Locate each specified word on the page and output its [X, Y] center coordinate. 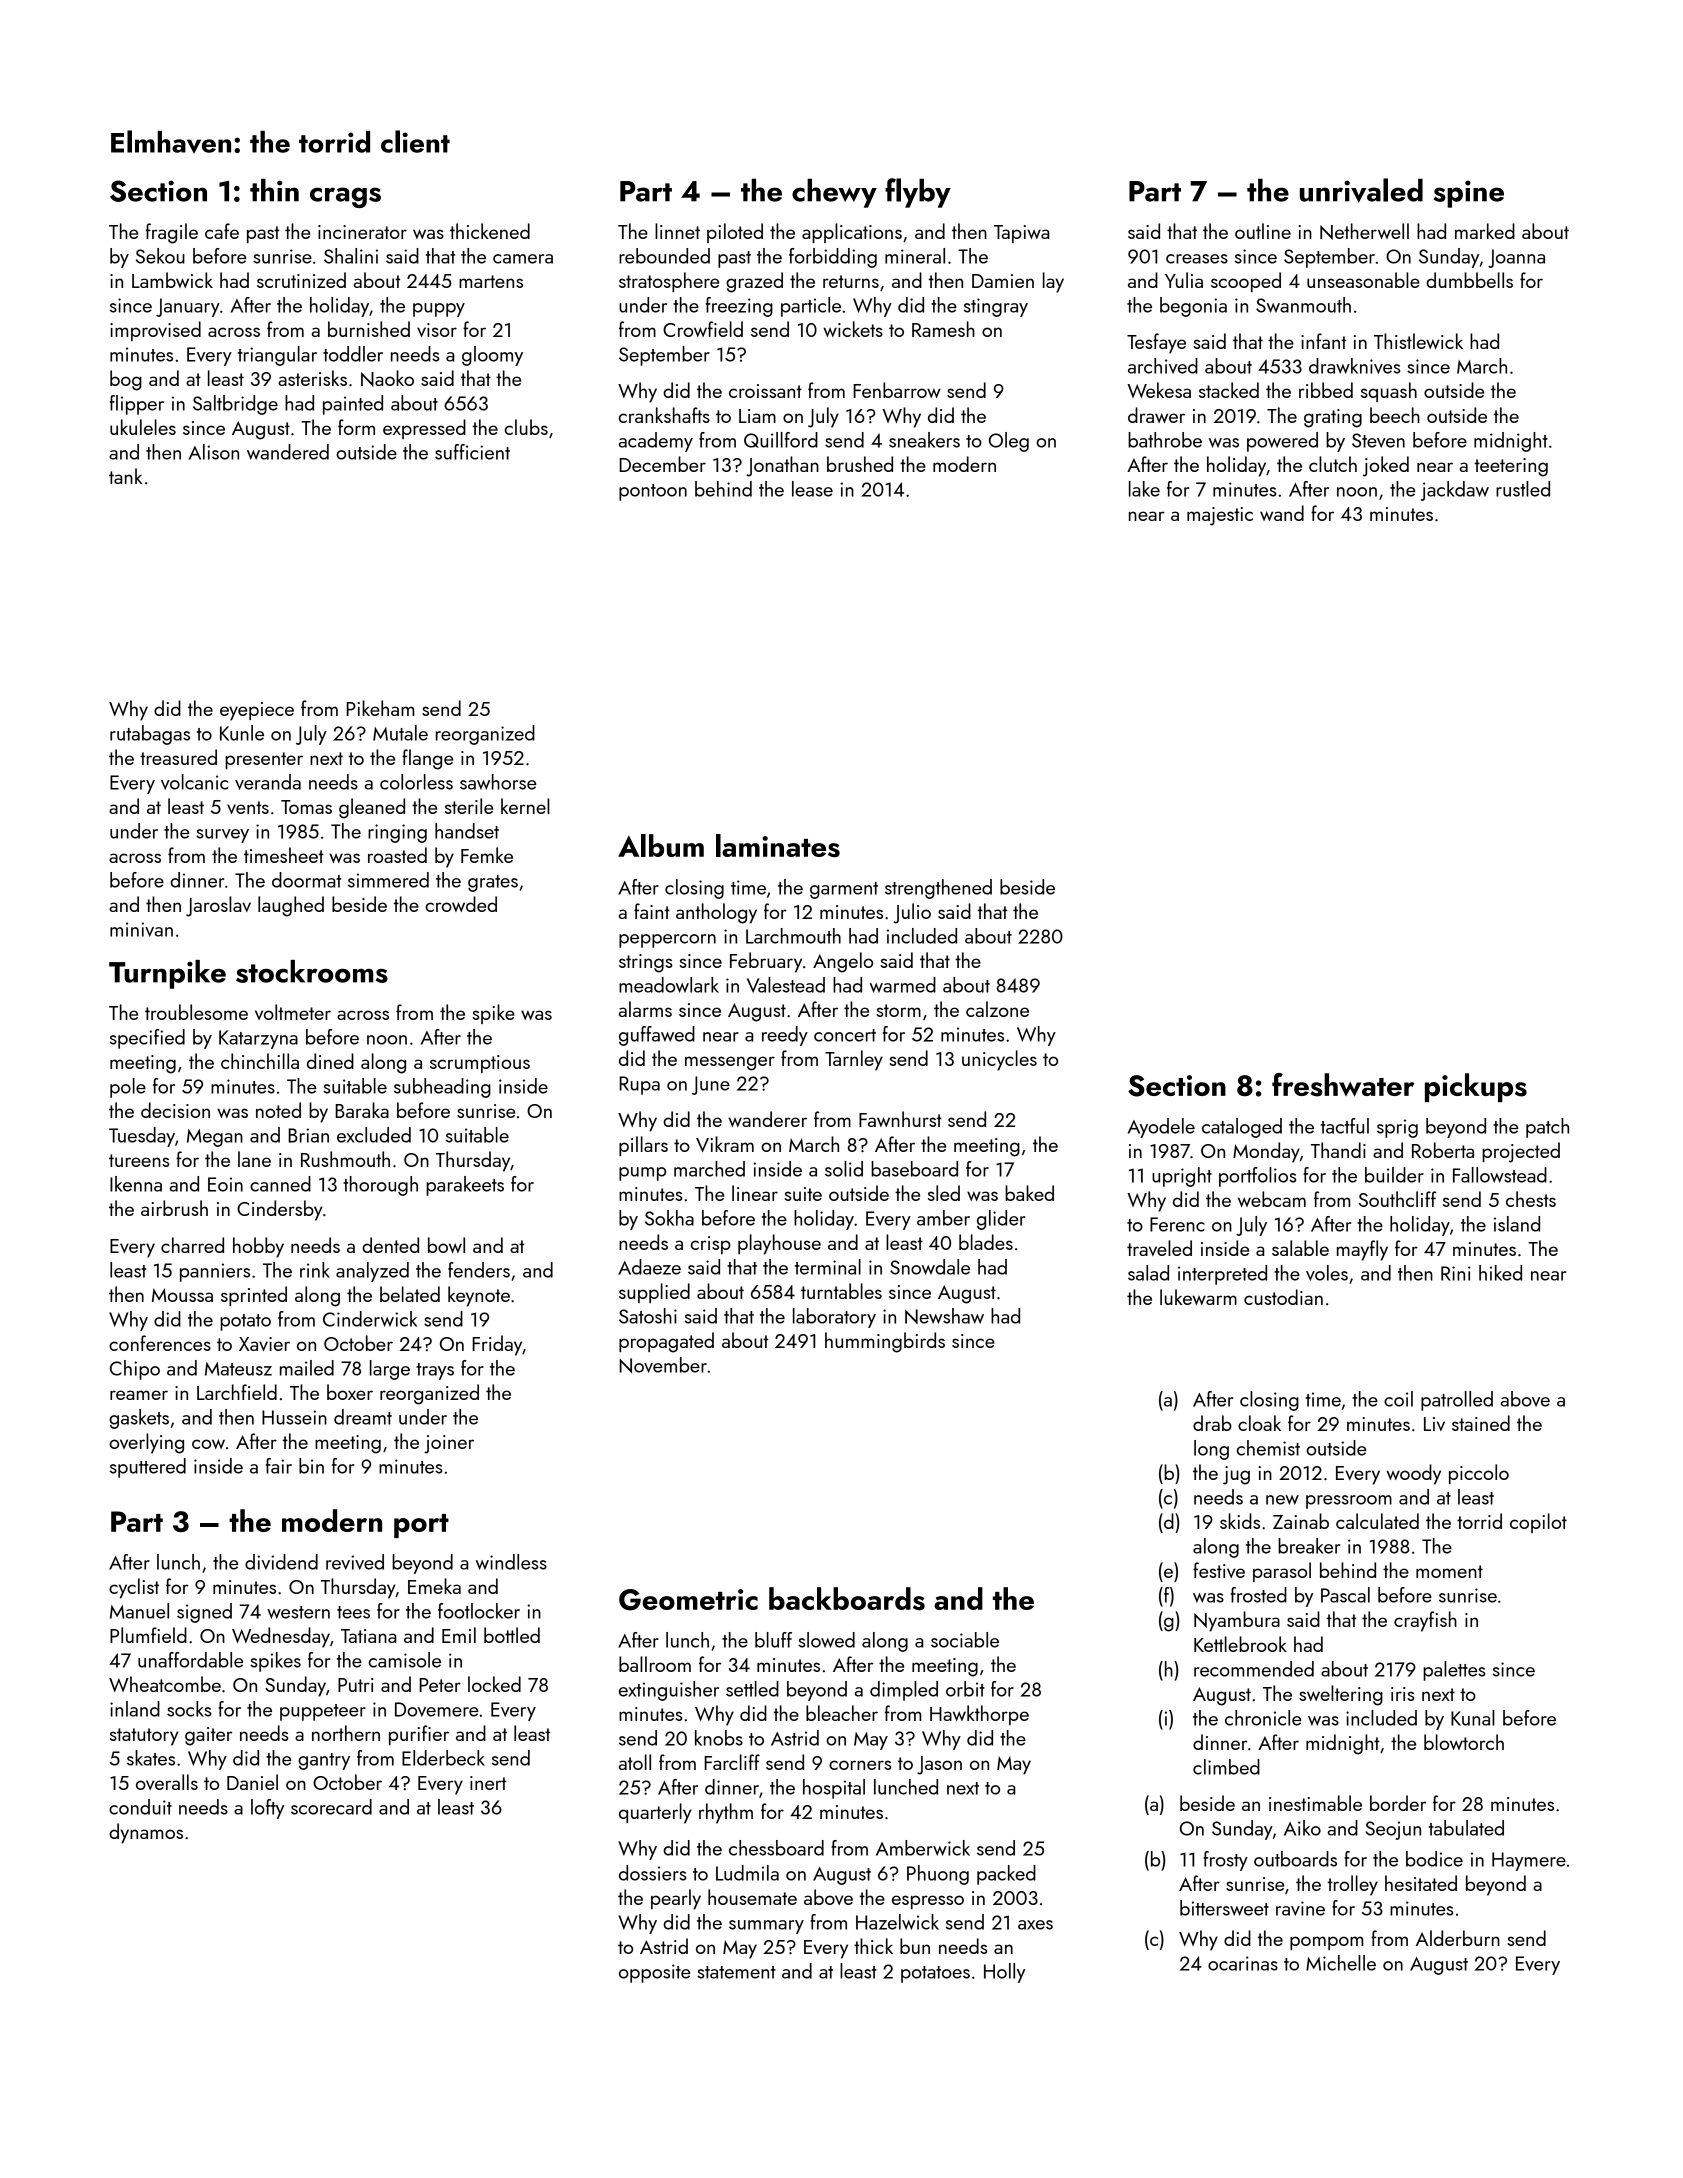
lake [1144, 489]
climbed [1226, 1767]
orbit [965, 1689]
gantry [324, 1761]
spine [1468, 194]
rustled [1523, 489]
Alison [214, 452]
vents [248, 807]
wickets [853, 329]
